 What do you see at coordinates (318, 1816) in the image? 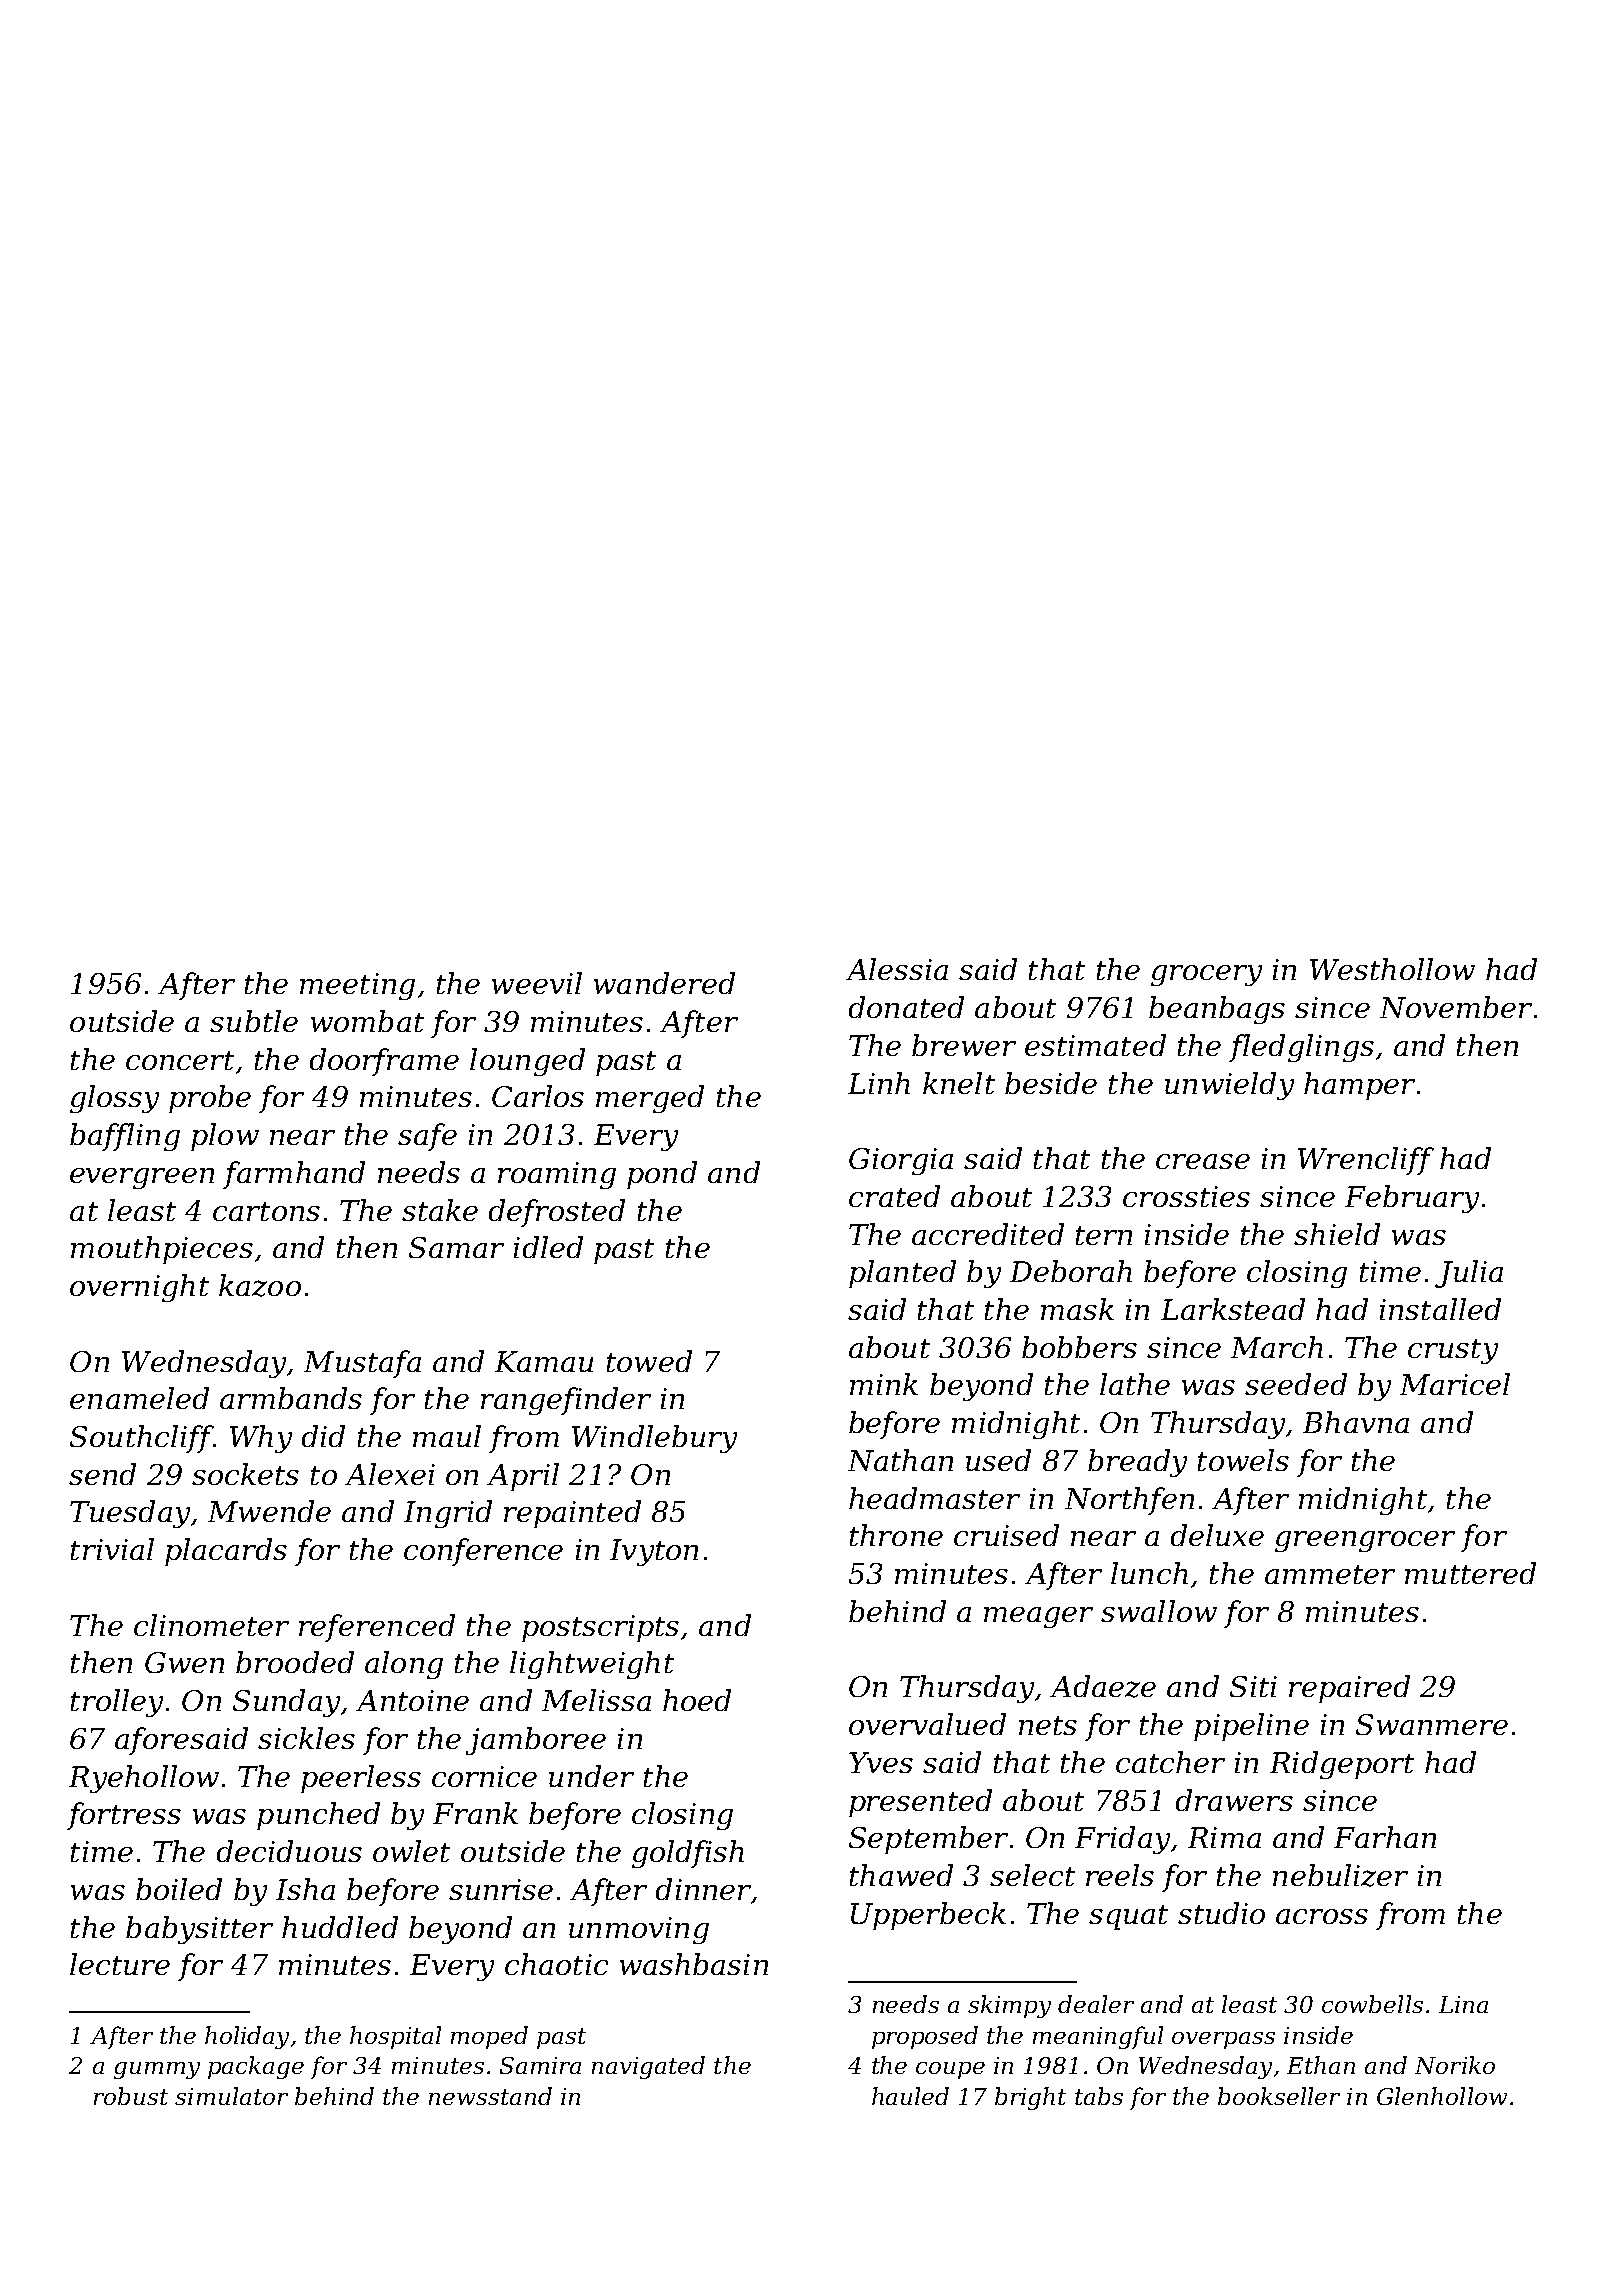
I see `punched` at bounding box center [318, 1816].
